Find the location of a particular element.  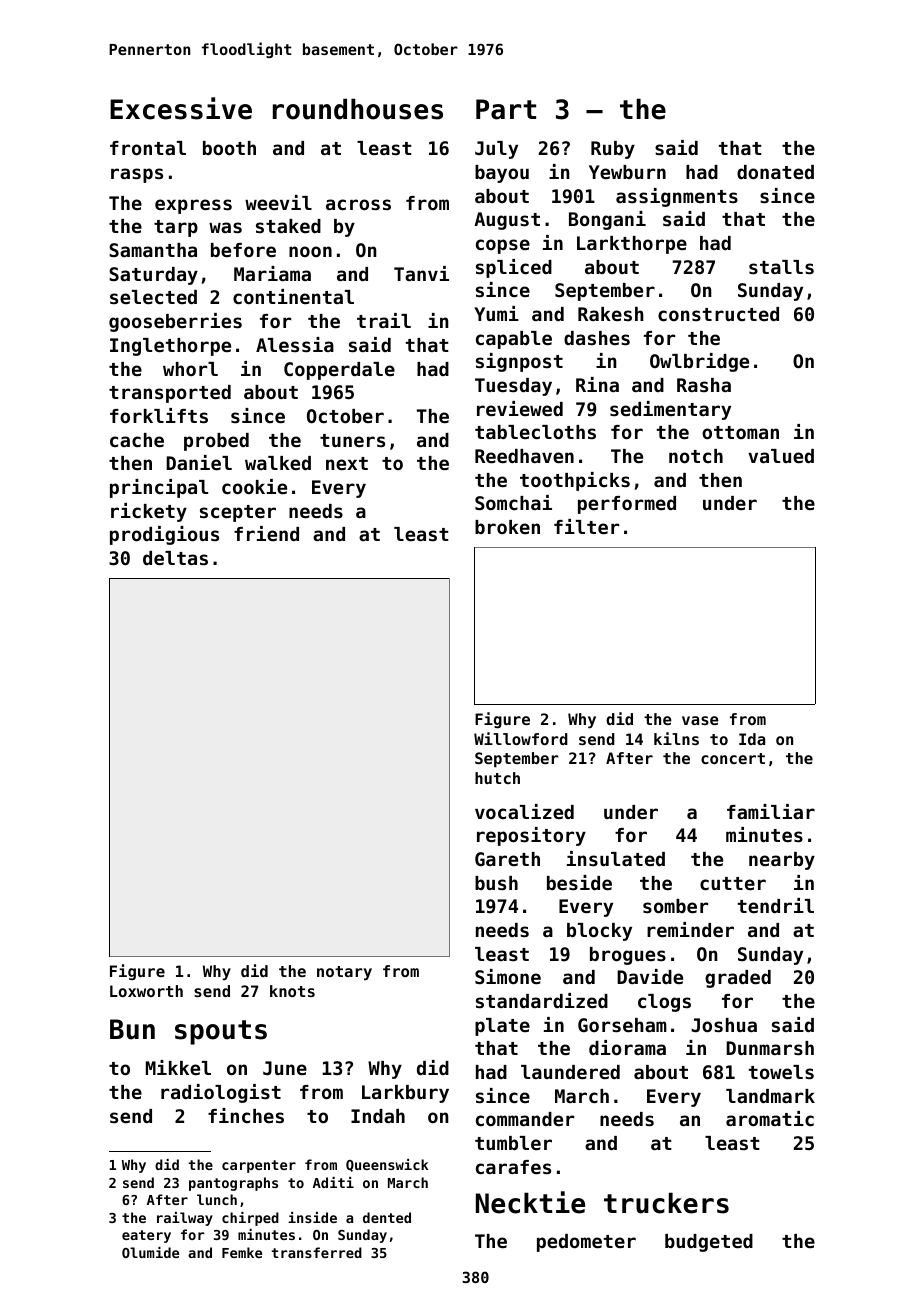

Ruby is located at coordinates (613, 150).
